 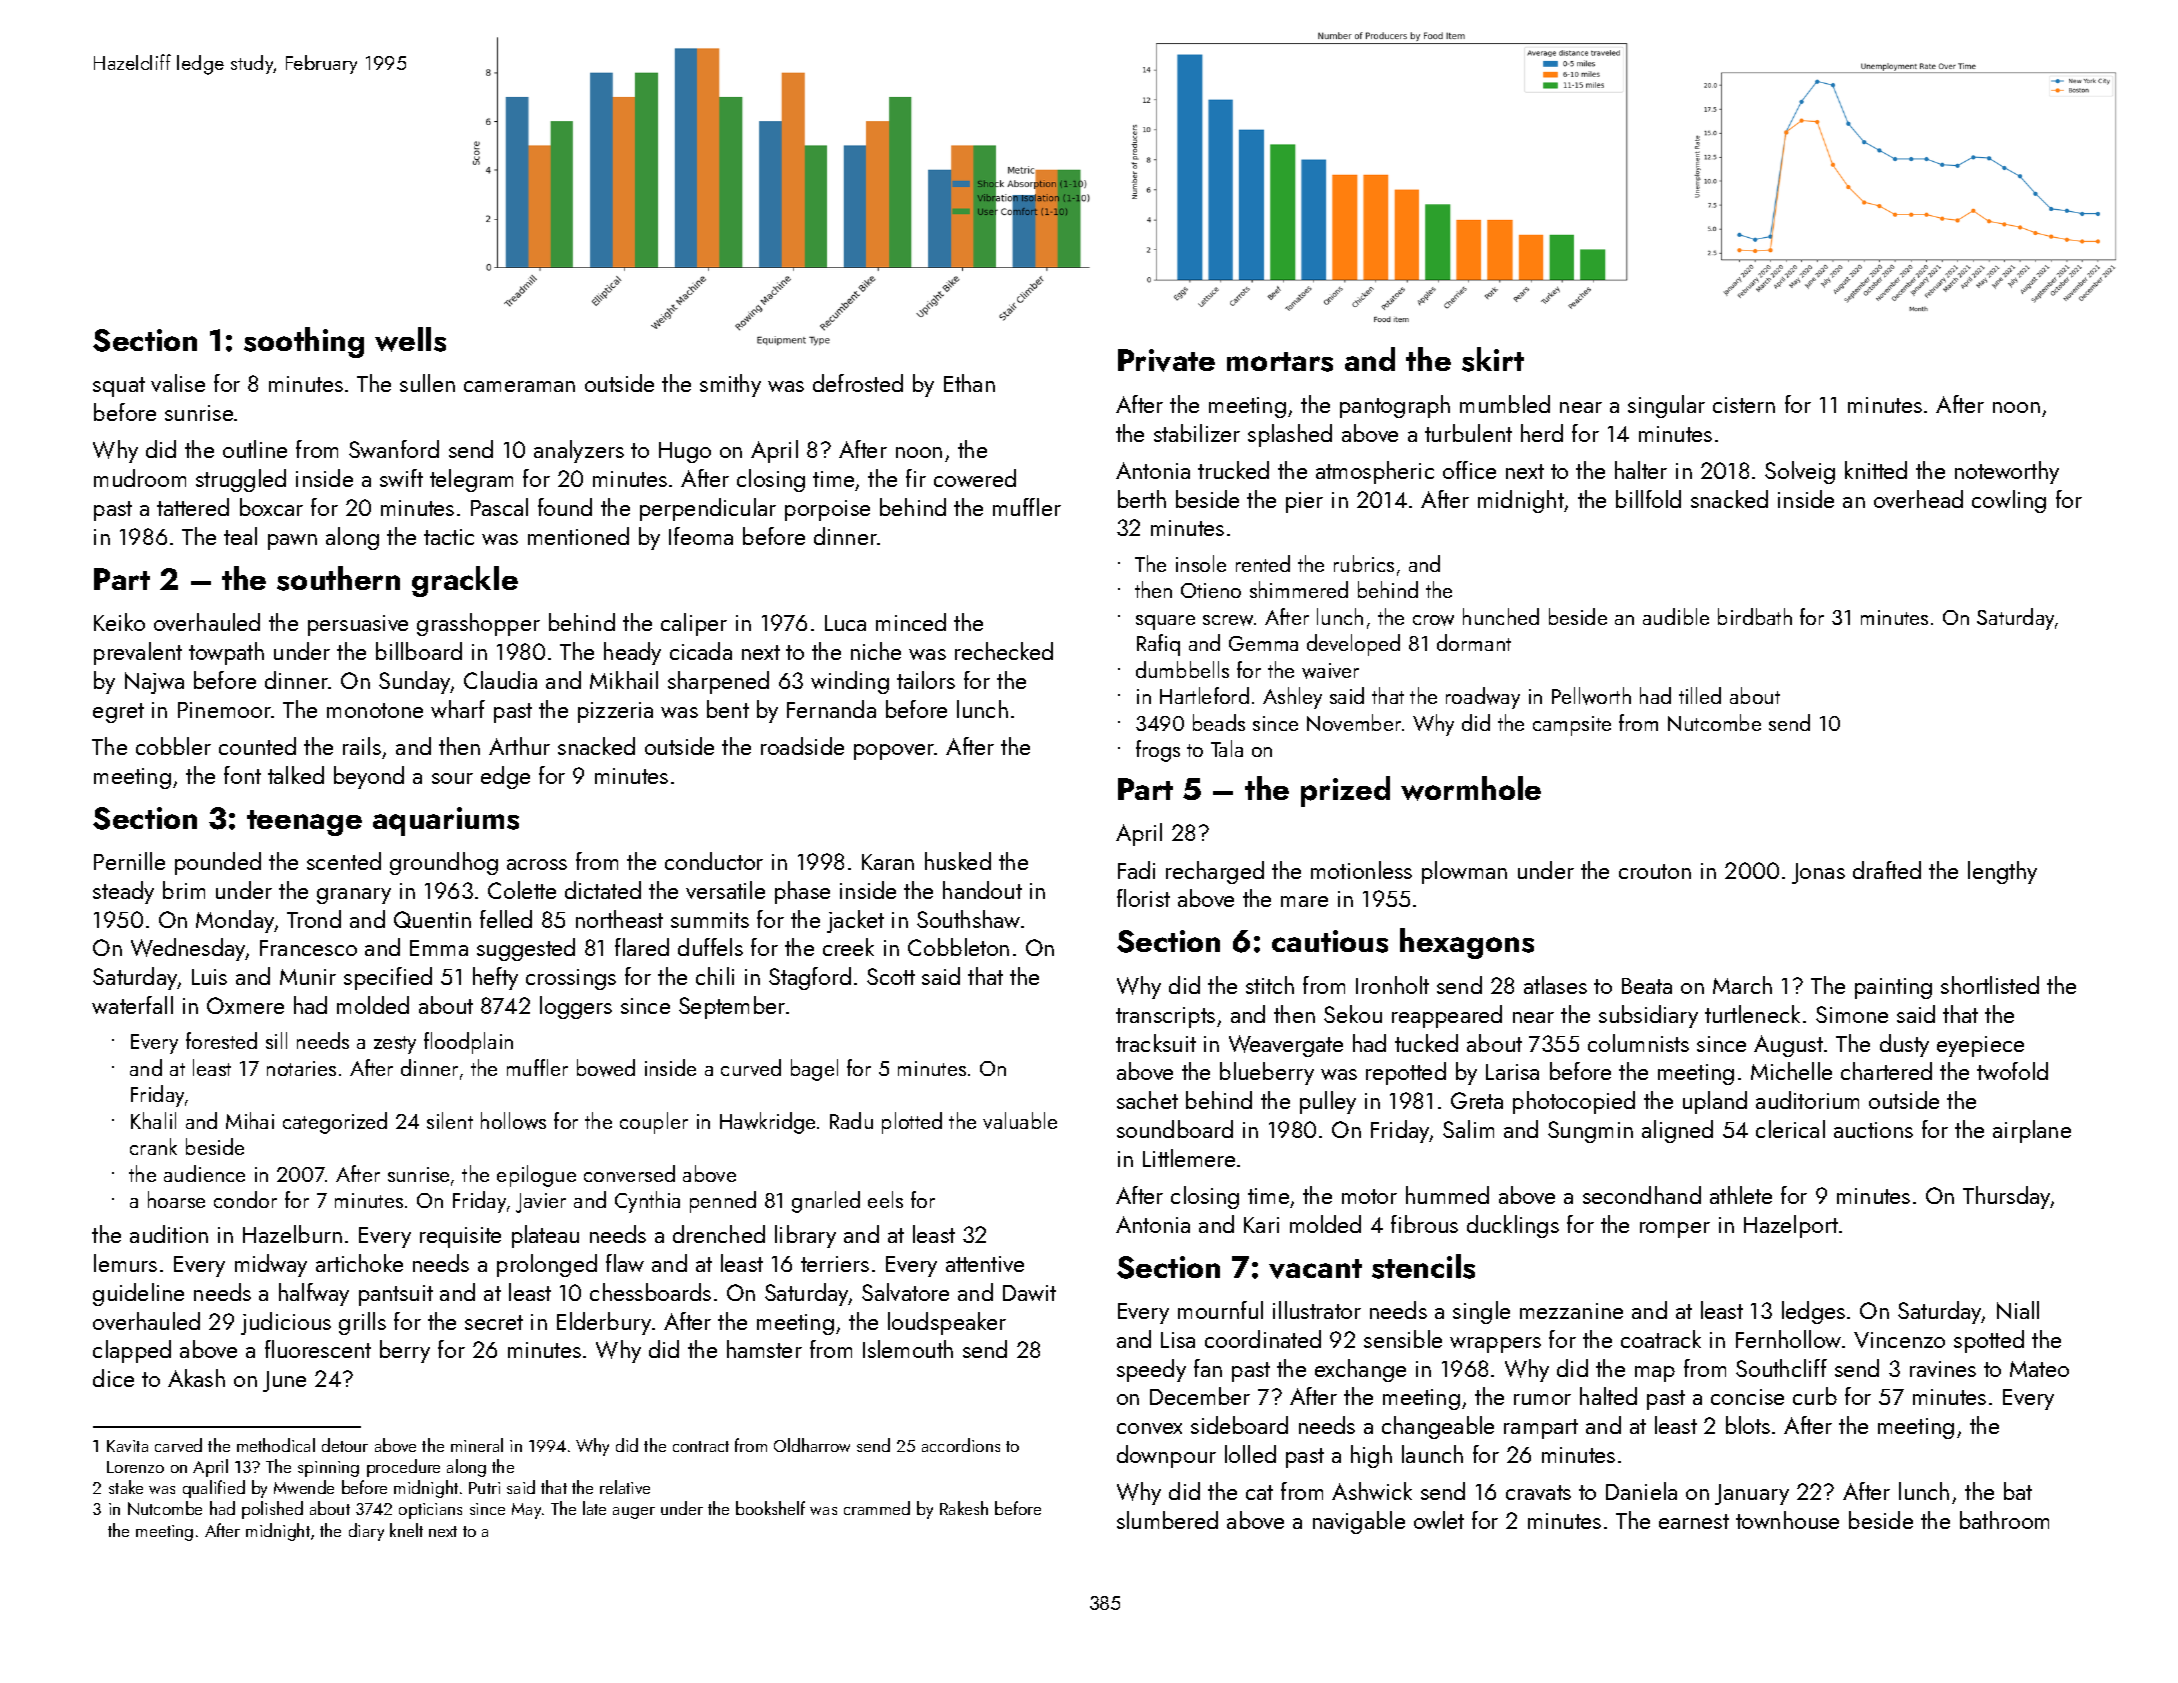 What do you see at coordinates (226, 653) in the image?
I see `towpath` at bounding box center [226, 653].
